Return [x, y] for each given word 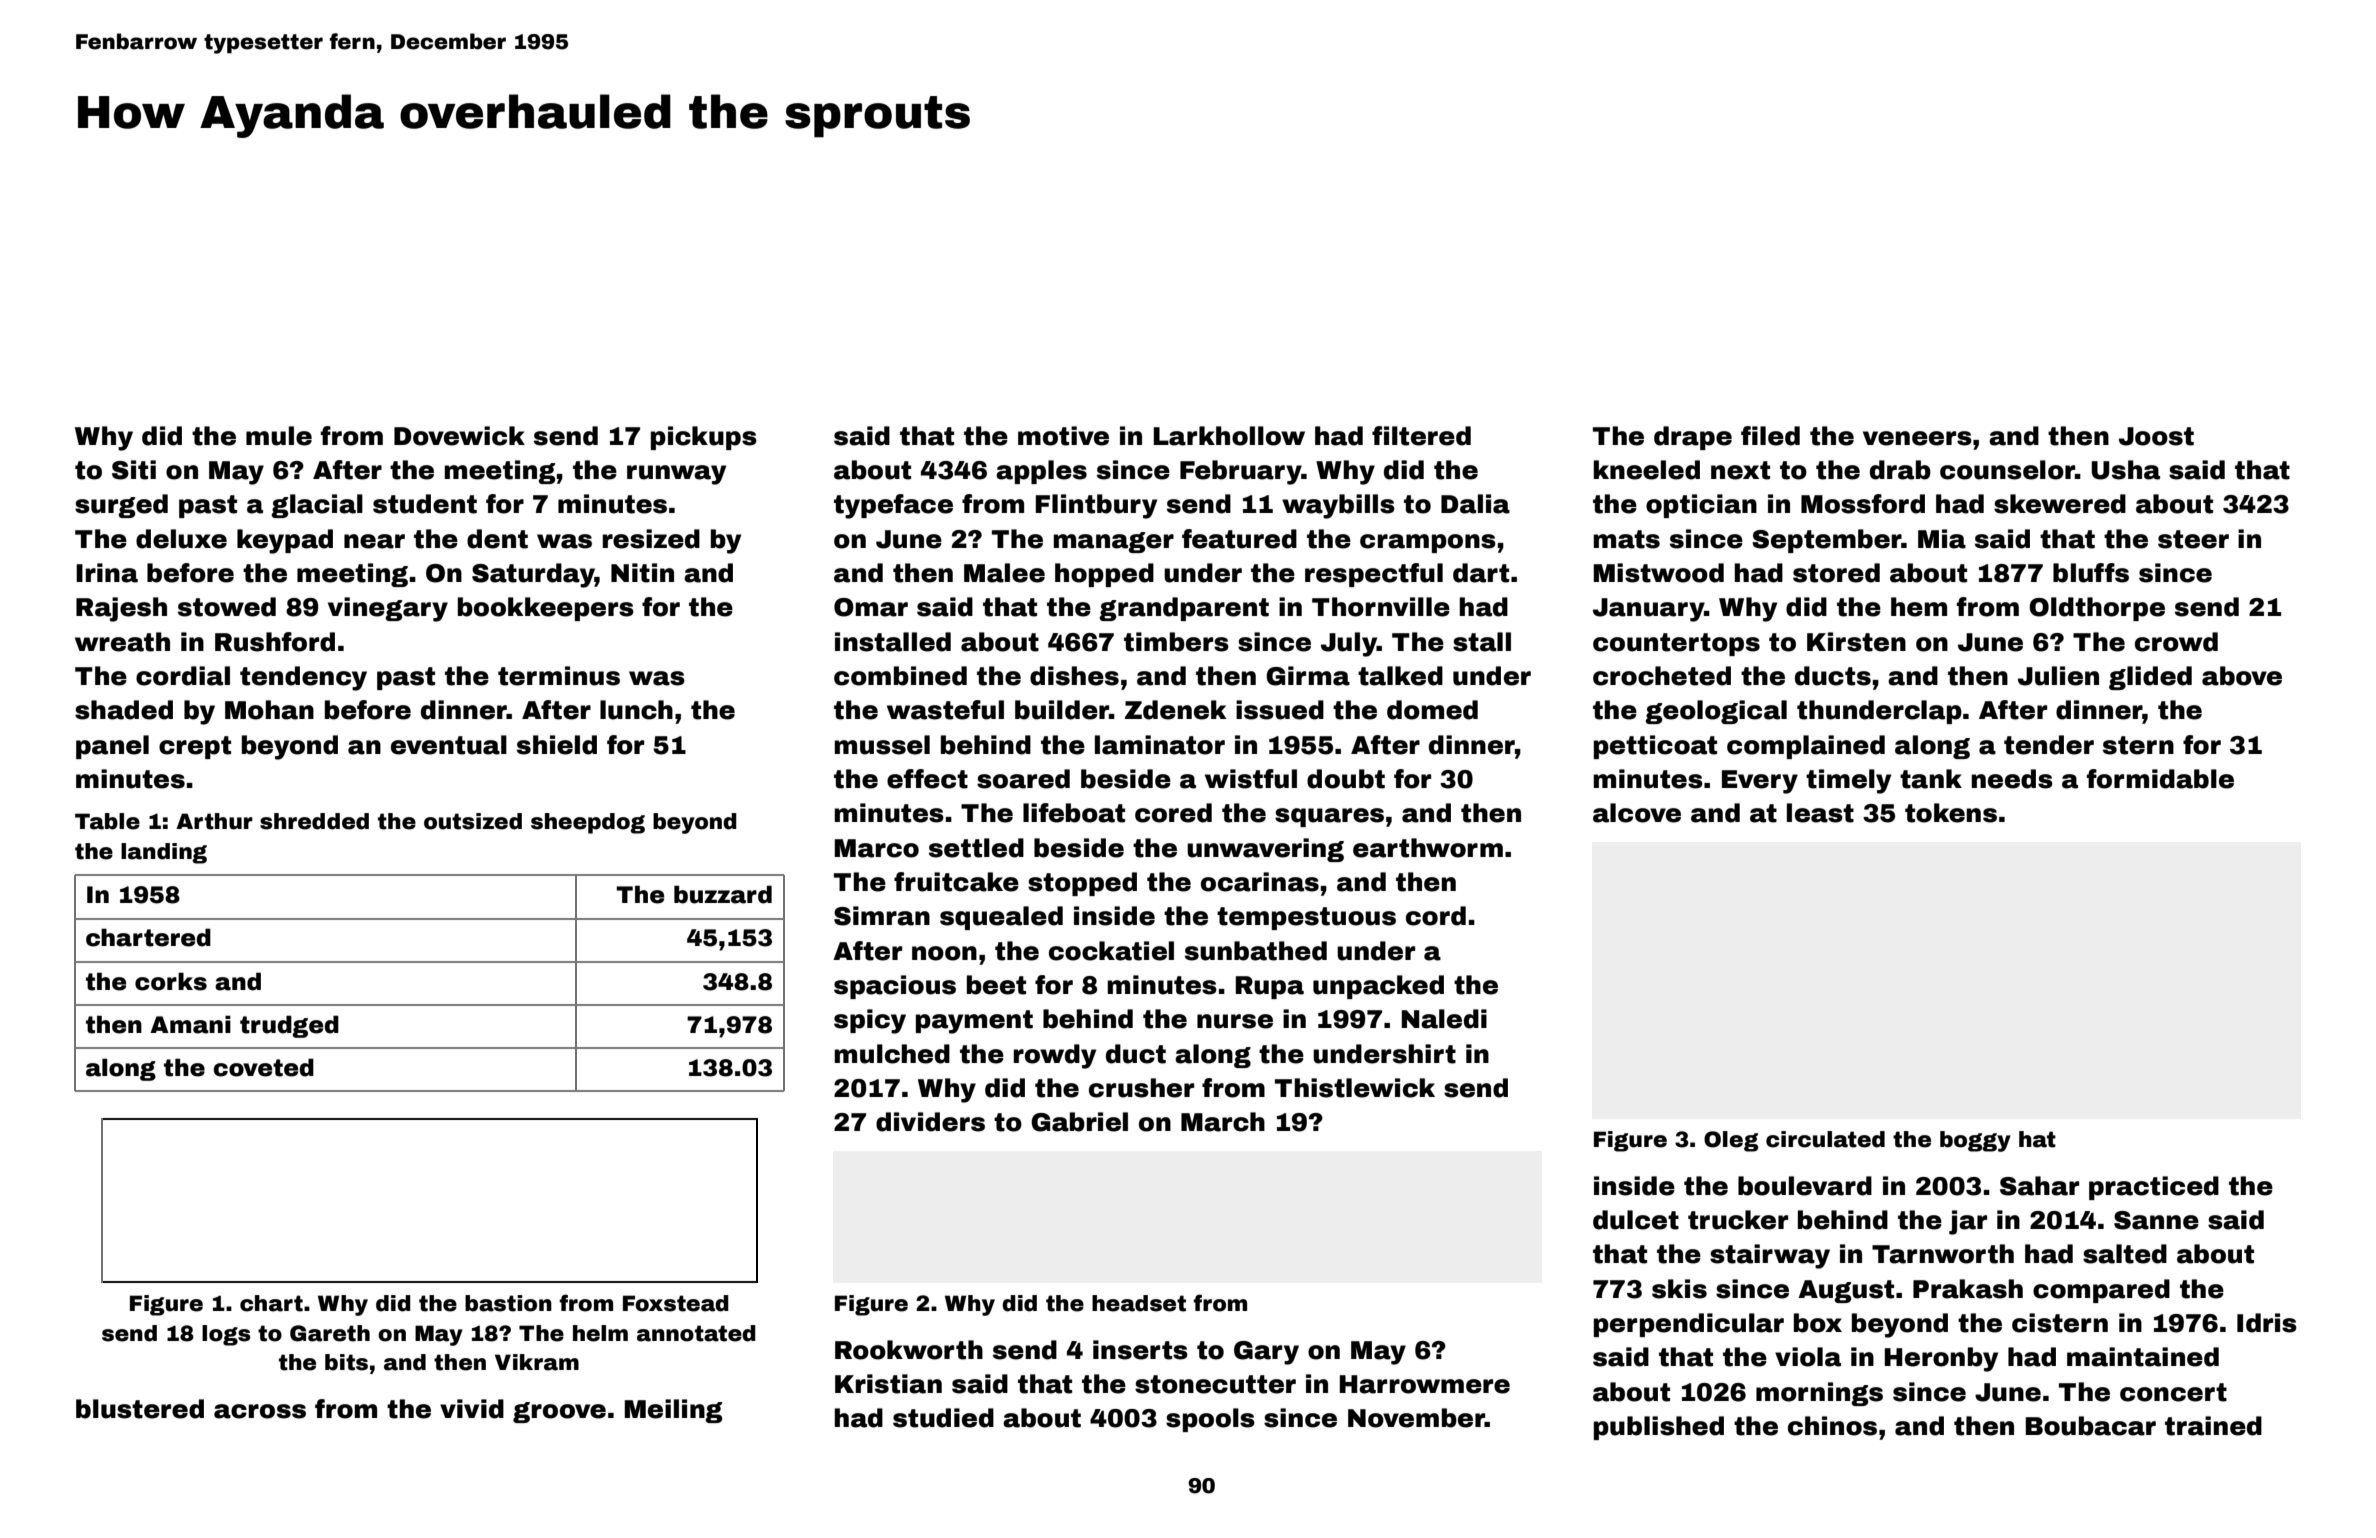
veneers [1917, 438]
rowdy [1054, 1056]
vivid [472, 1409]
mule [279, 436]
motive [1063, 436]
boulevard [1805, 1186]
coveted [264, 1067]
